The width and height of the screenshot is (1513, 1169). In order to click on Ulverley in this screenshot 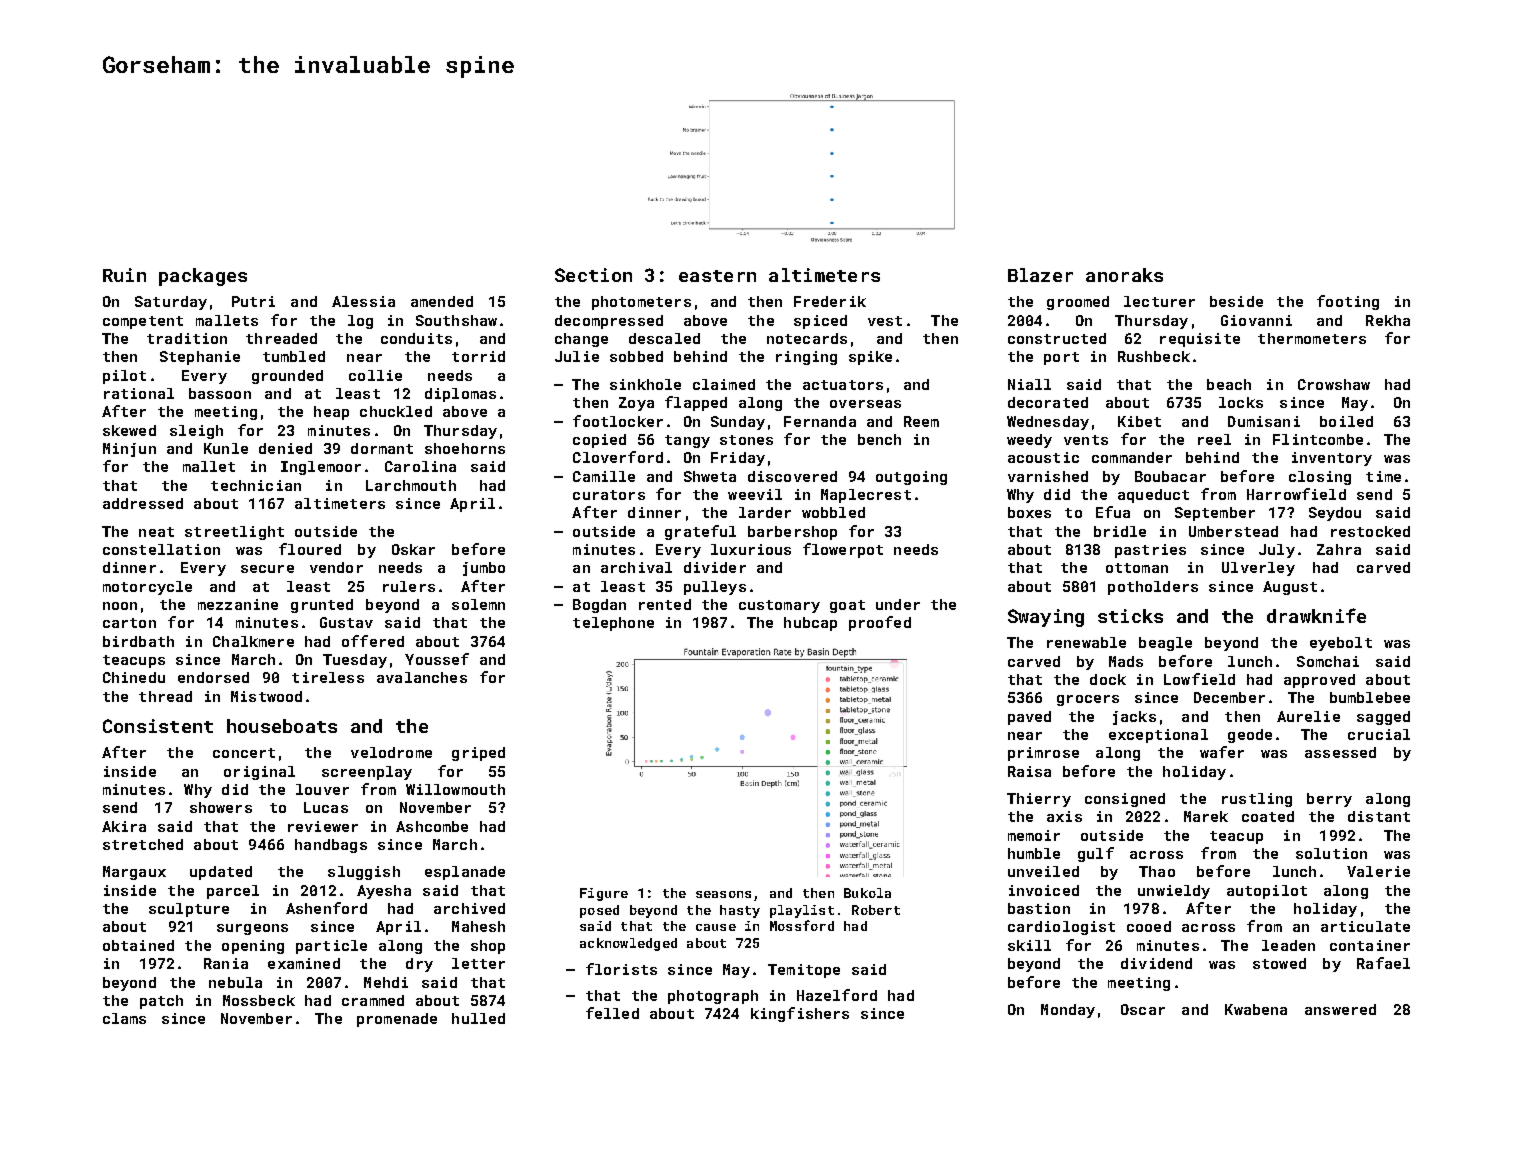, I will do `click(1258, 569)`.
